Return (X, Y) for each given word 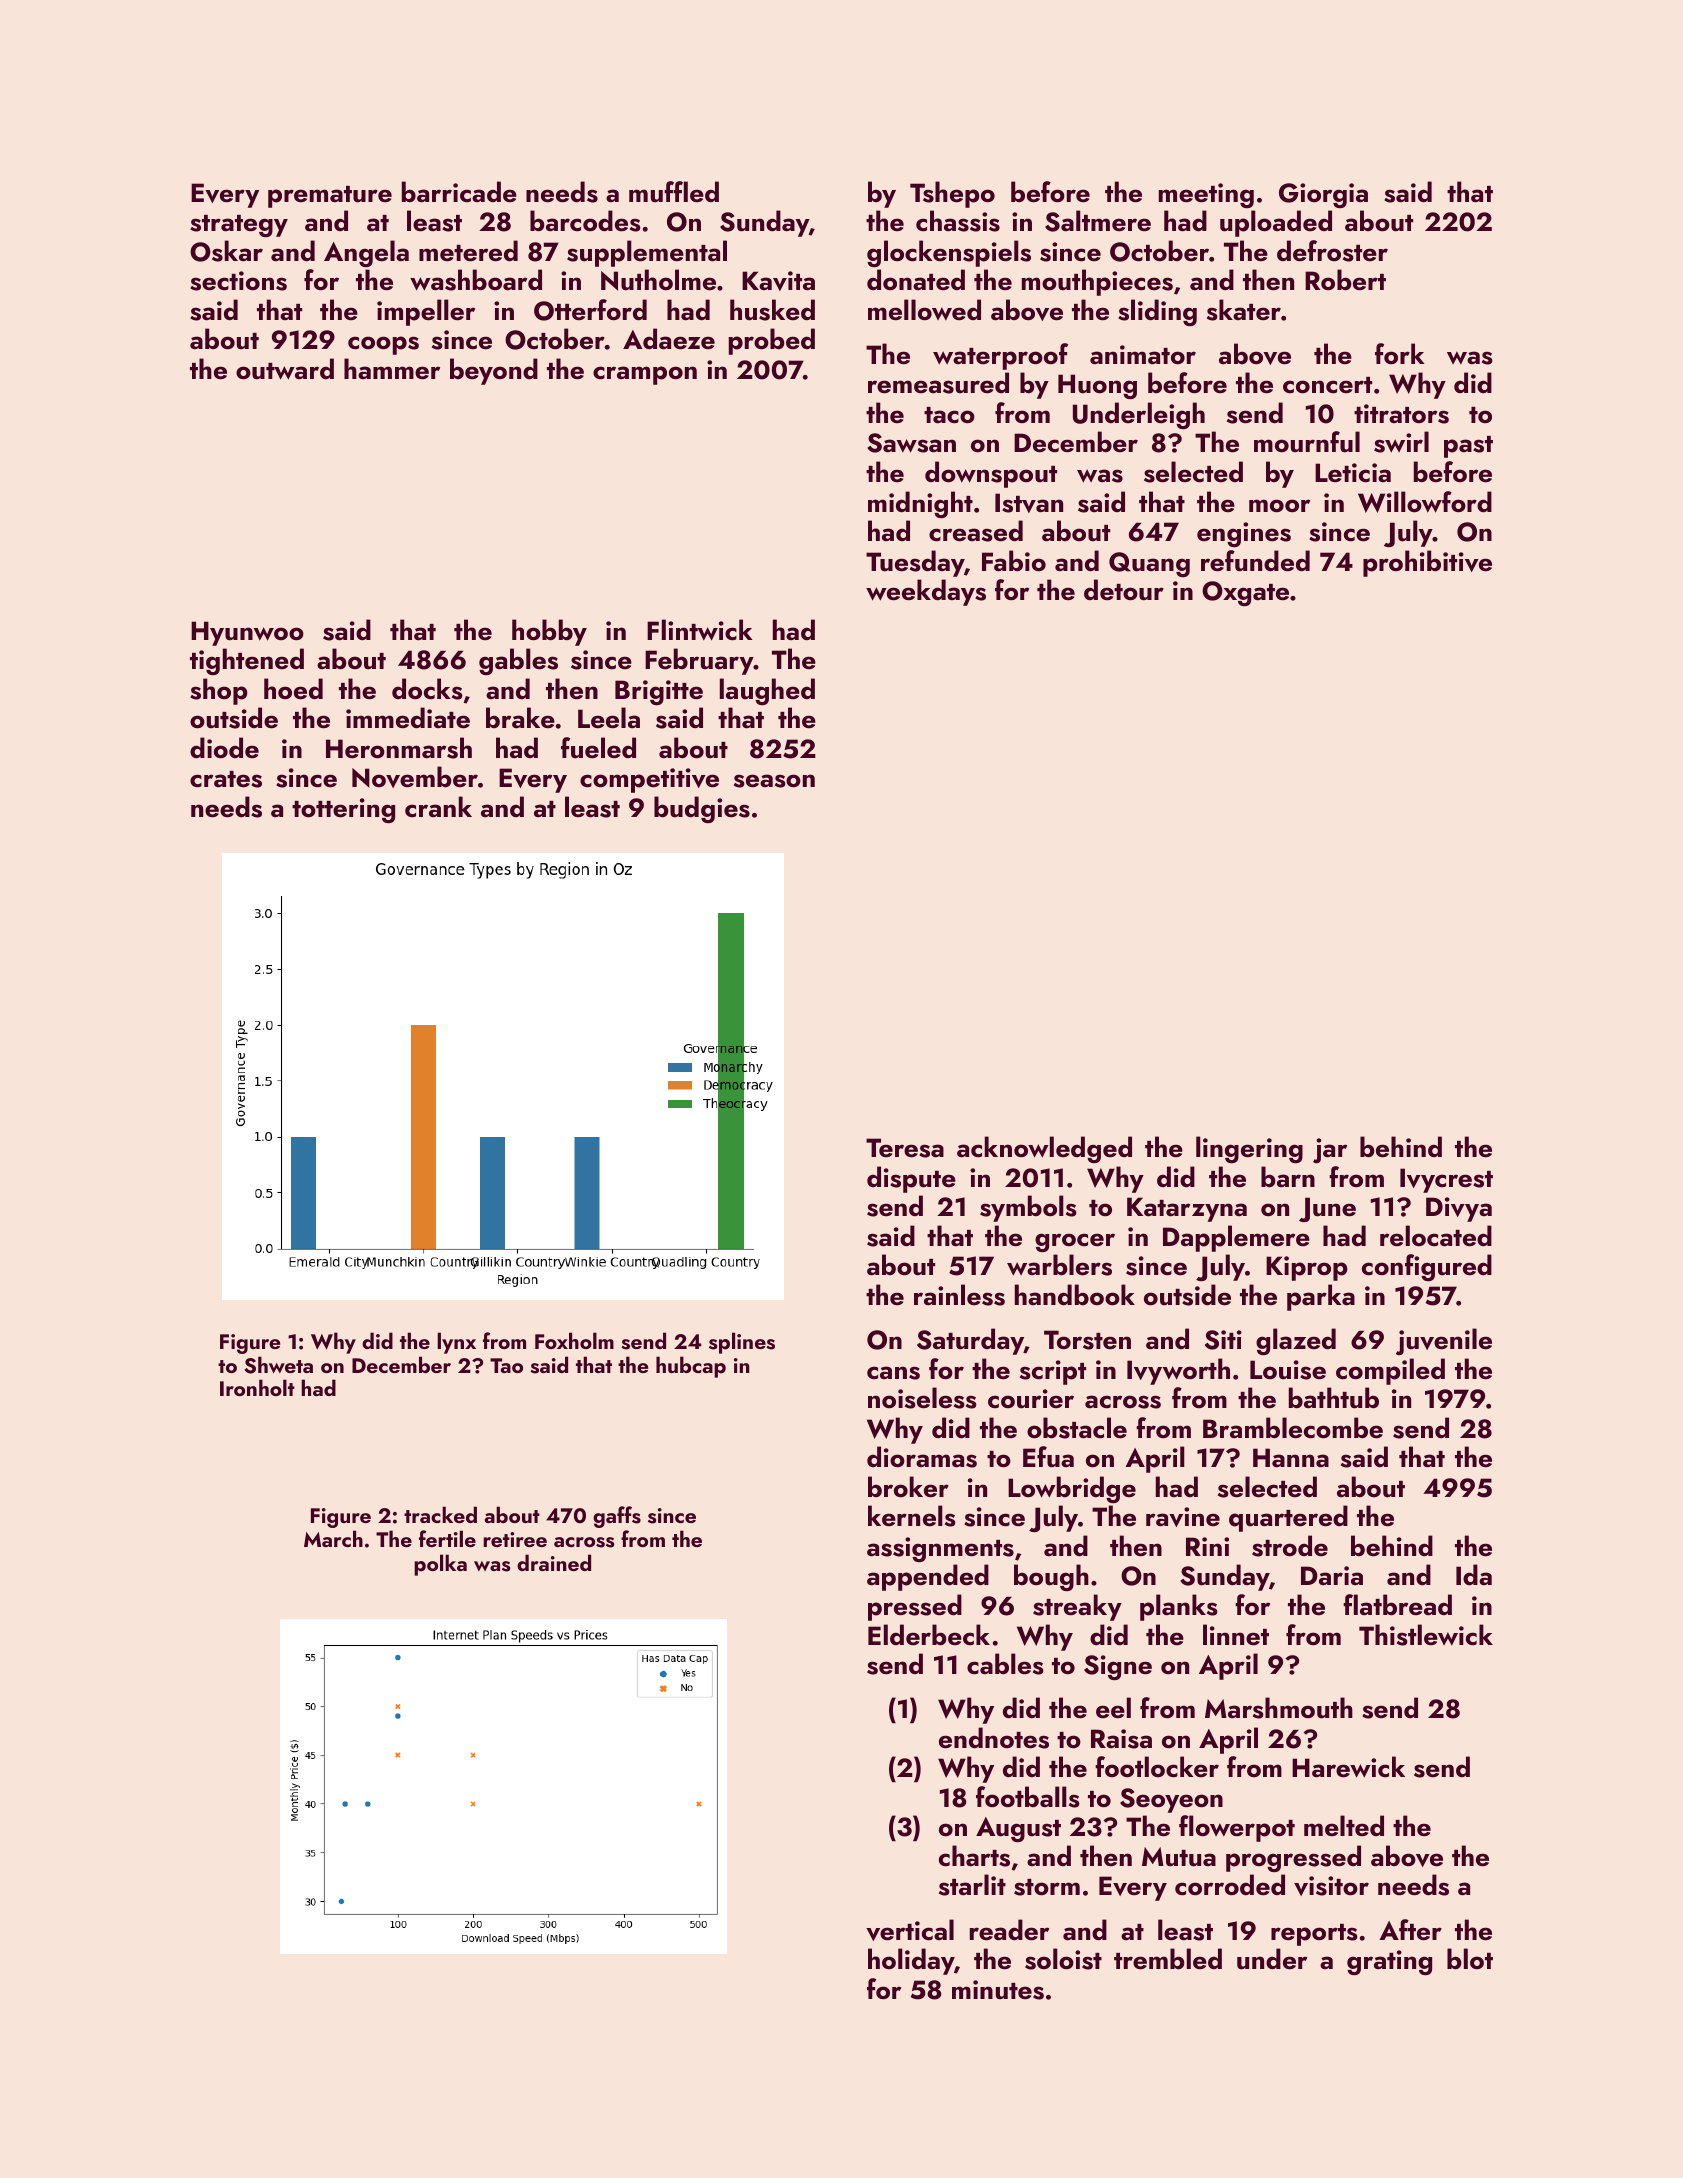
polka (440, 1565)
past (1468, 447)
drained (554, 1562)
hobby (549, 632)
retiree (515, 1539)
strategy (239, 226)
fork (1400, 354)
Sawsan (911, 443)
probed (772, 341)
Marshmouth (1279, 1708)
